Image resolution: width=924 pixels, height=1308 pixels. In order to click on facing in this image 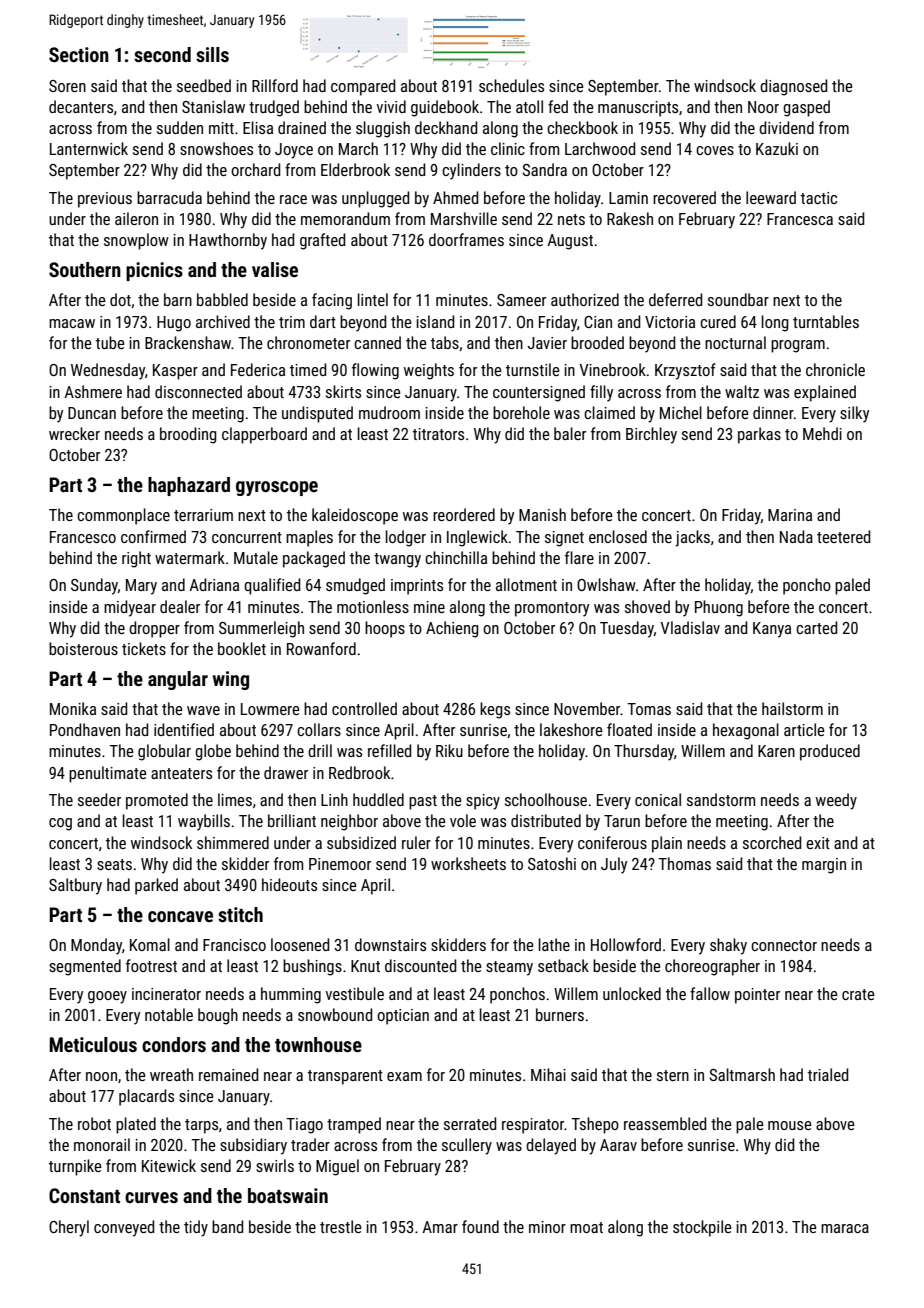, I will do `click(332, 301)`.
